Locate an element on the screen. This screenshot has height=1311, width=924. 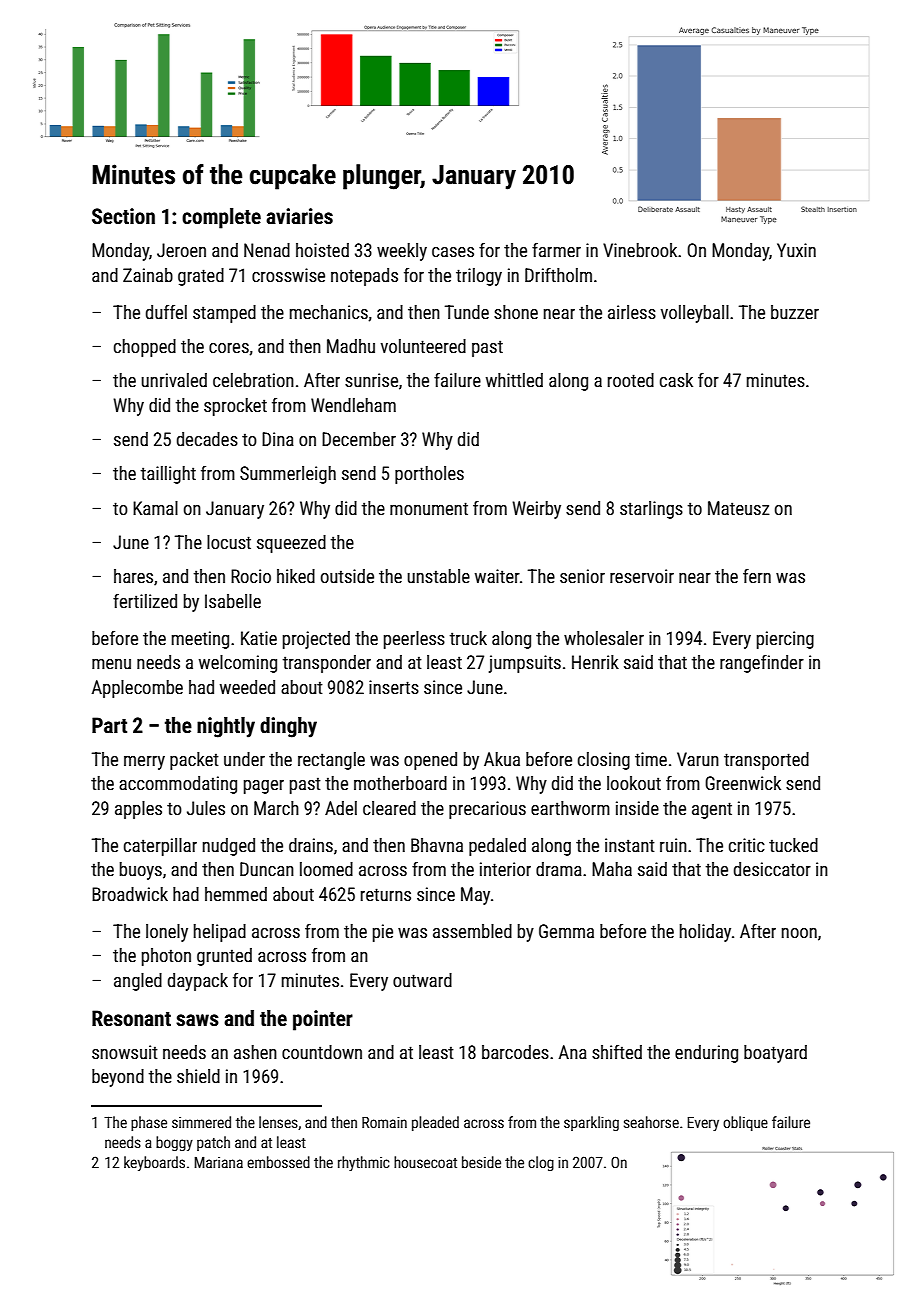
Wendleham is located at coordinates (353, 405).
